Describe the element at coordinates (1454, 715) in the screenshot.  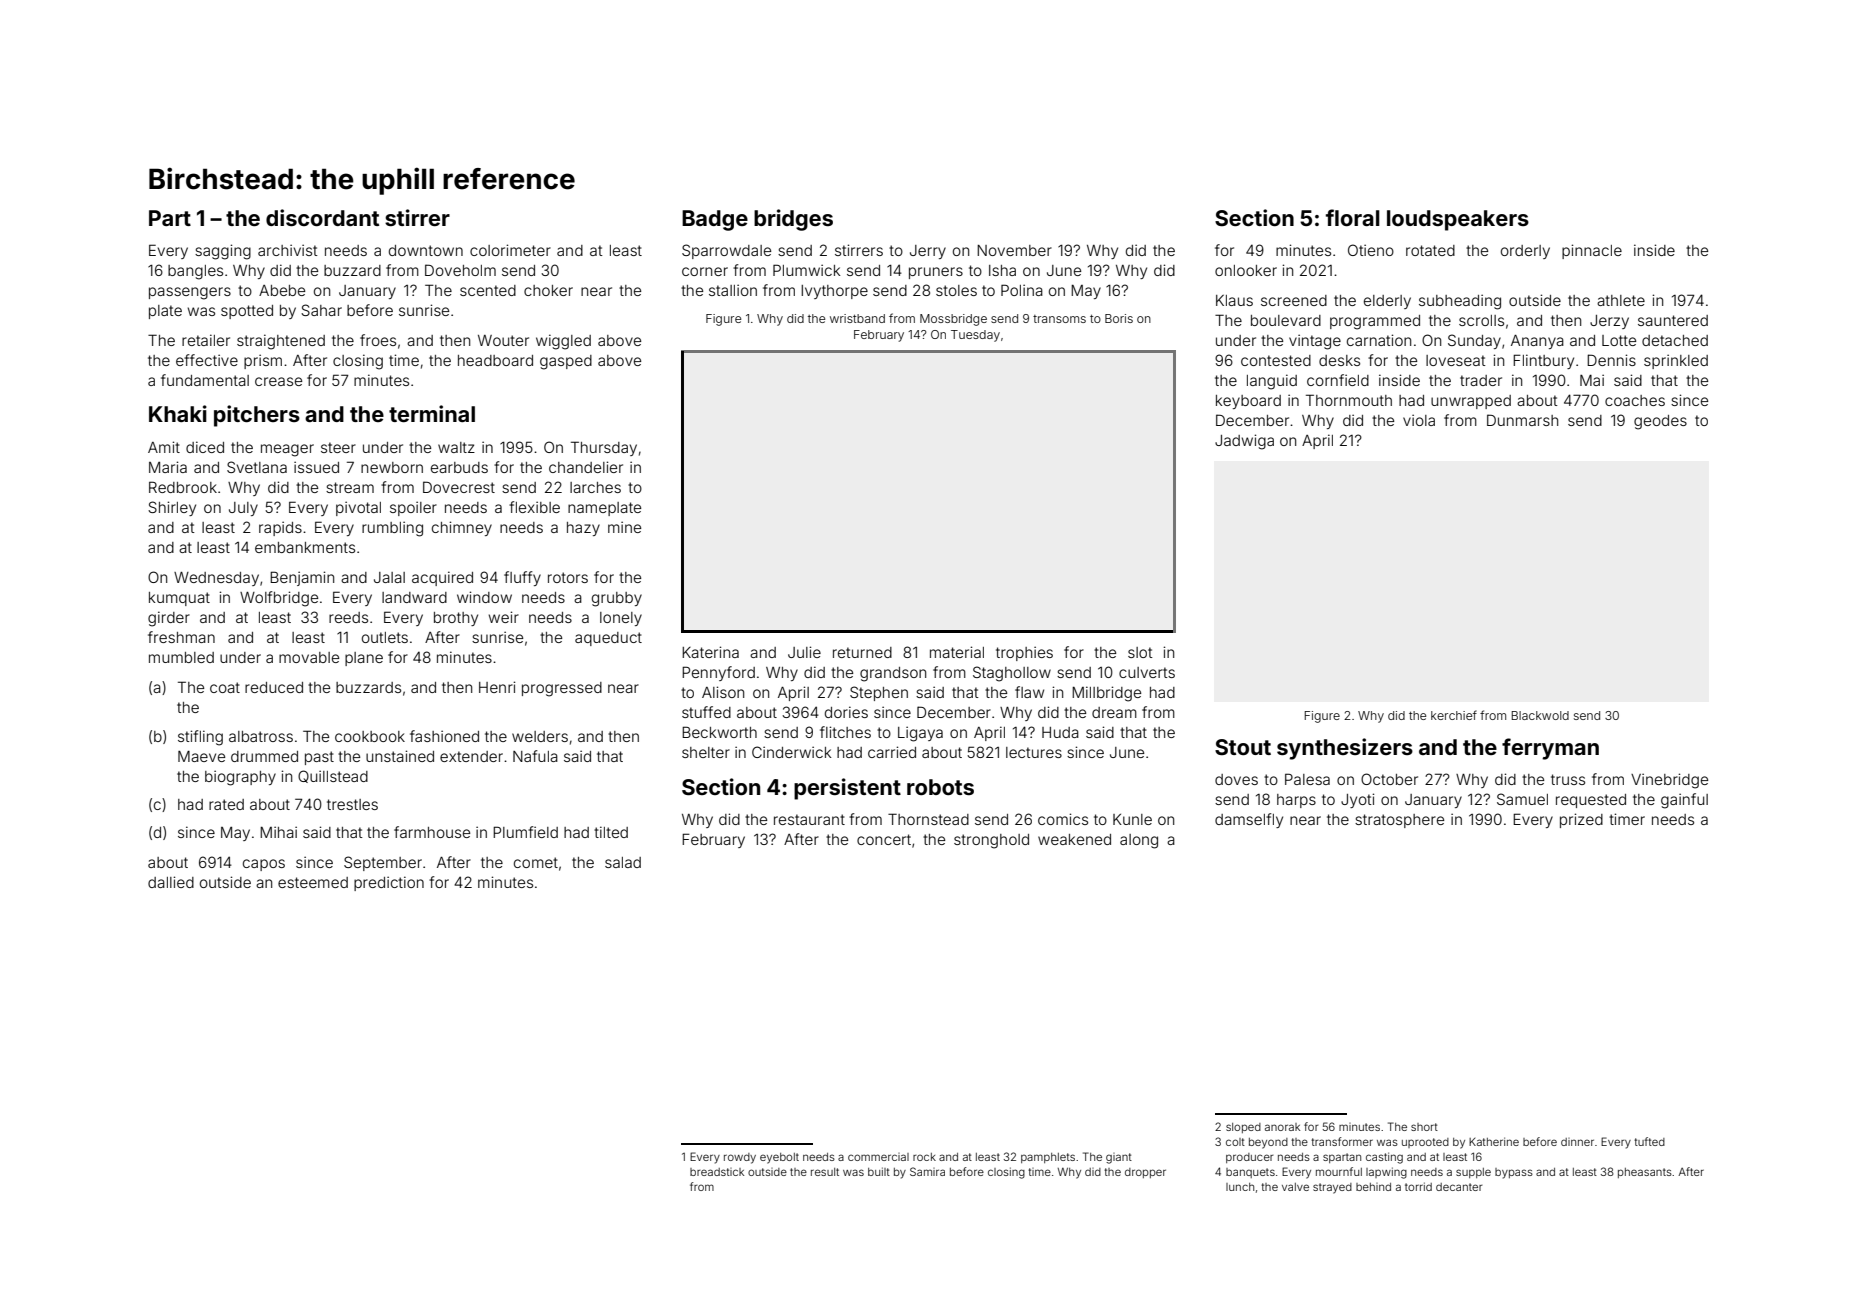
I see `kerchief` at that location.
